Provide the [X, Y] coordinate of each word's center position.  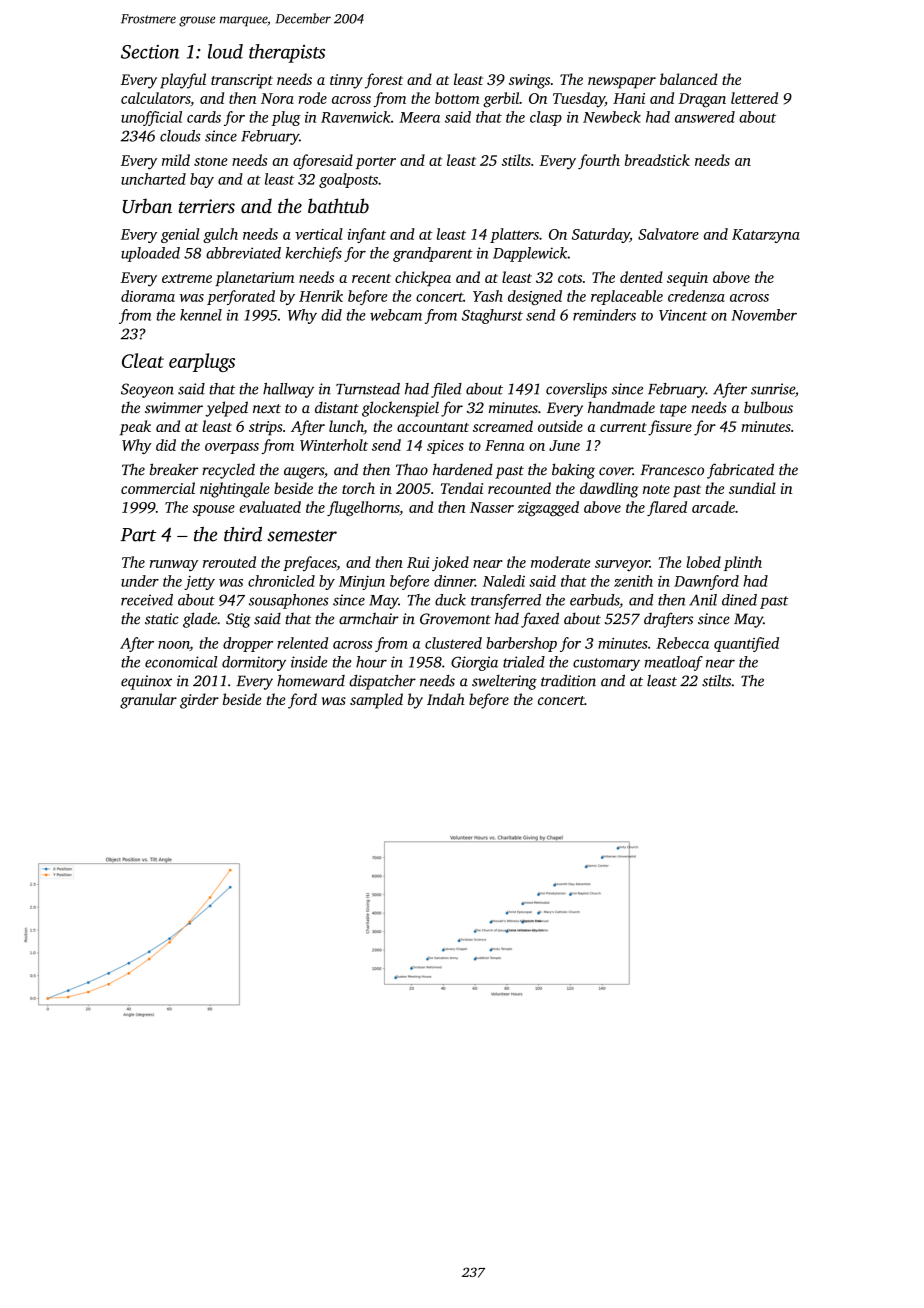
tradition [568, 681]
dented [641, 277]
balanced [689, 79]
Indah [446, 699]
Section [150, 52]
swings [529, 81]
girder [199, 701]
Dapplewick [530, 254]
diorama [148, 296]
